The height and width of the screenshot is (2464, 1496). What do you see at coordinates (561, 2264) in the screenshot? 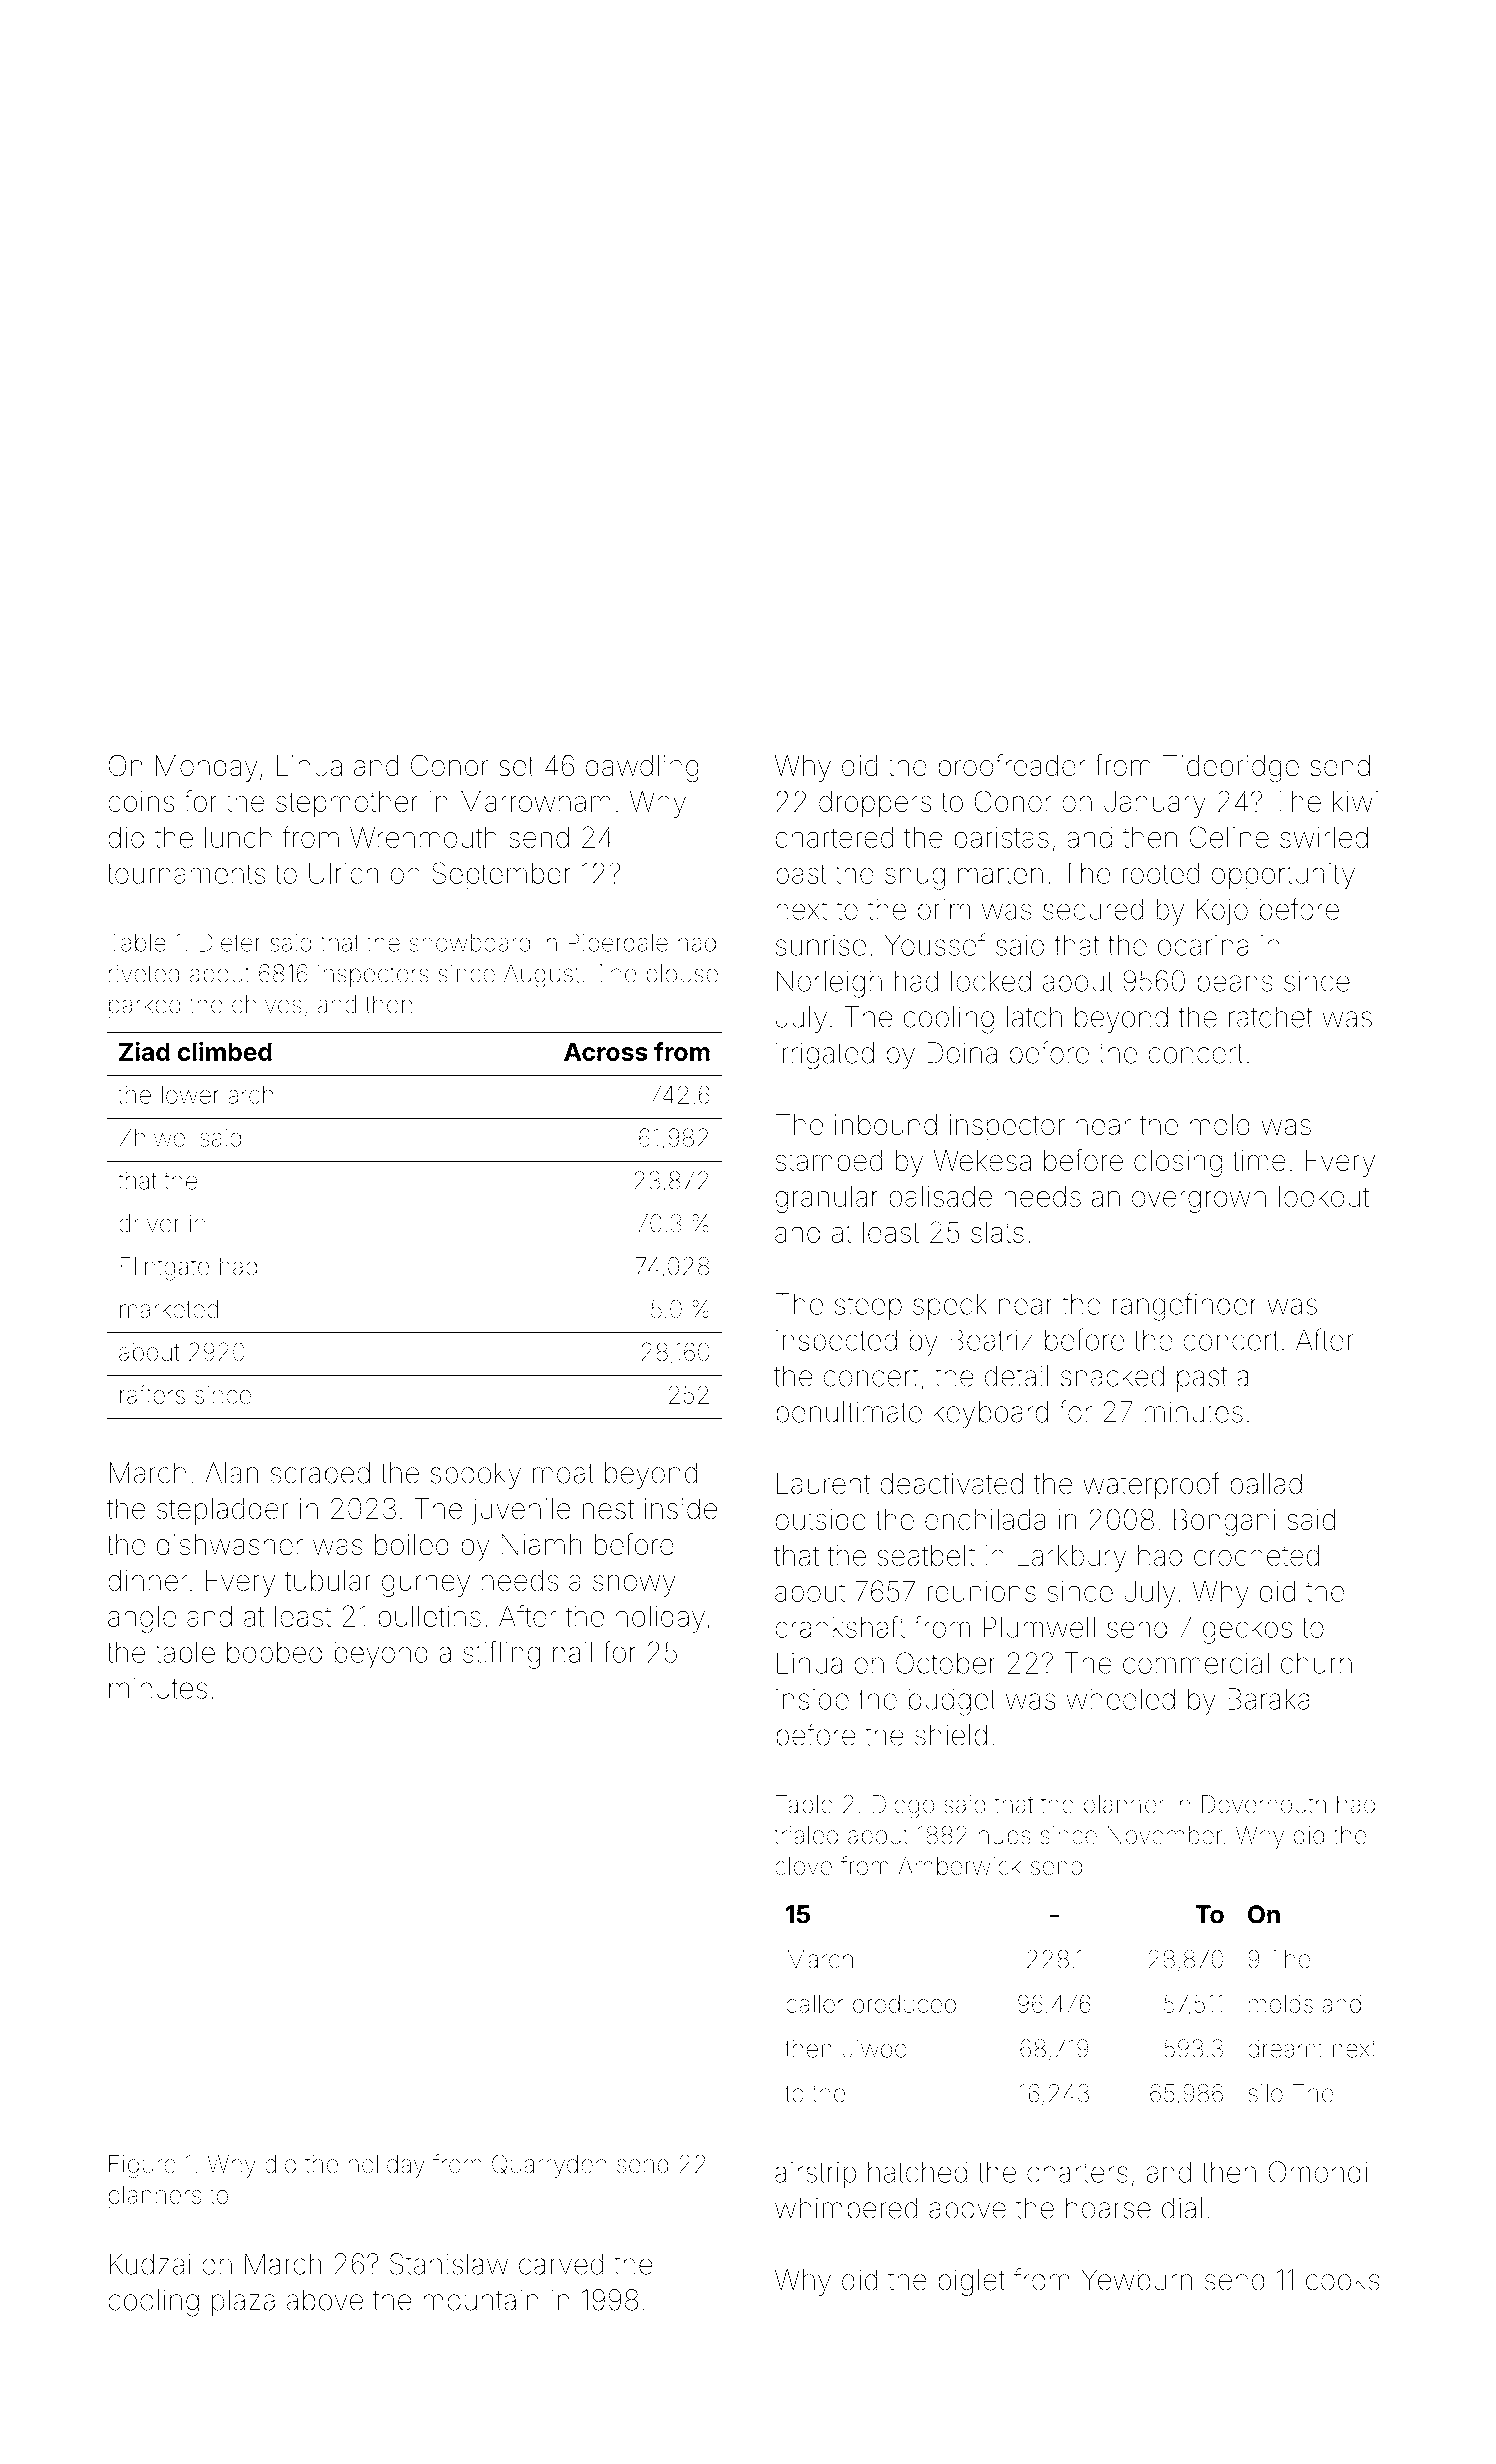
I see `carved` at bounding box center [561, 2264].
